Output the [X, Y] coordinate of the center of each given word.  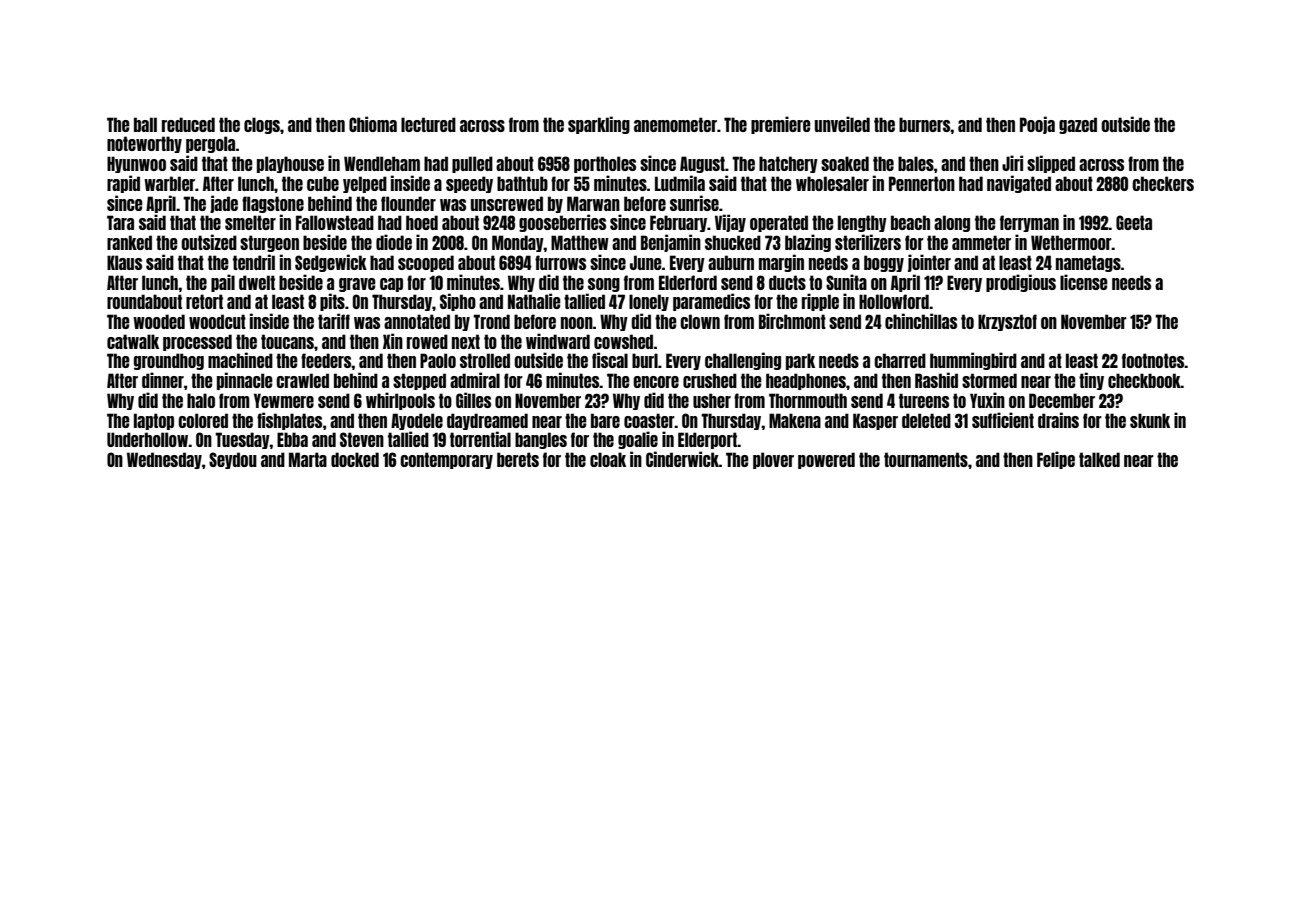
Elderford [688, 282]
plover [773, 460]
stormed [989, 380]
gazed [1078, 125]
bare [605, 420]
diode [394, 242]
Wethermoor [1071, 242]
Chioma [373, 124]
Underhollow [147, 439]
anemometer [675, 124]
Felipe [1056, 460]
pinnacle [245, 381]
